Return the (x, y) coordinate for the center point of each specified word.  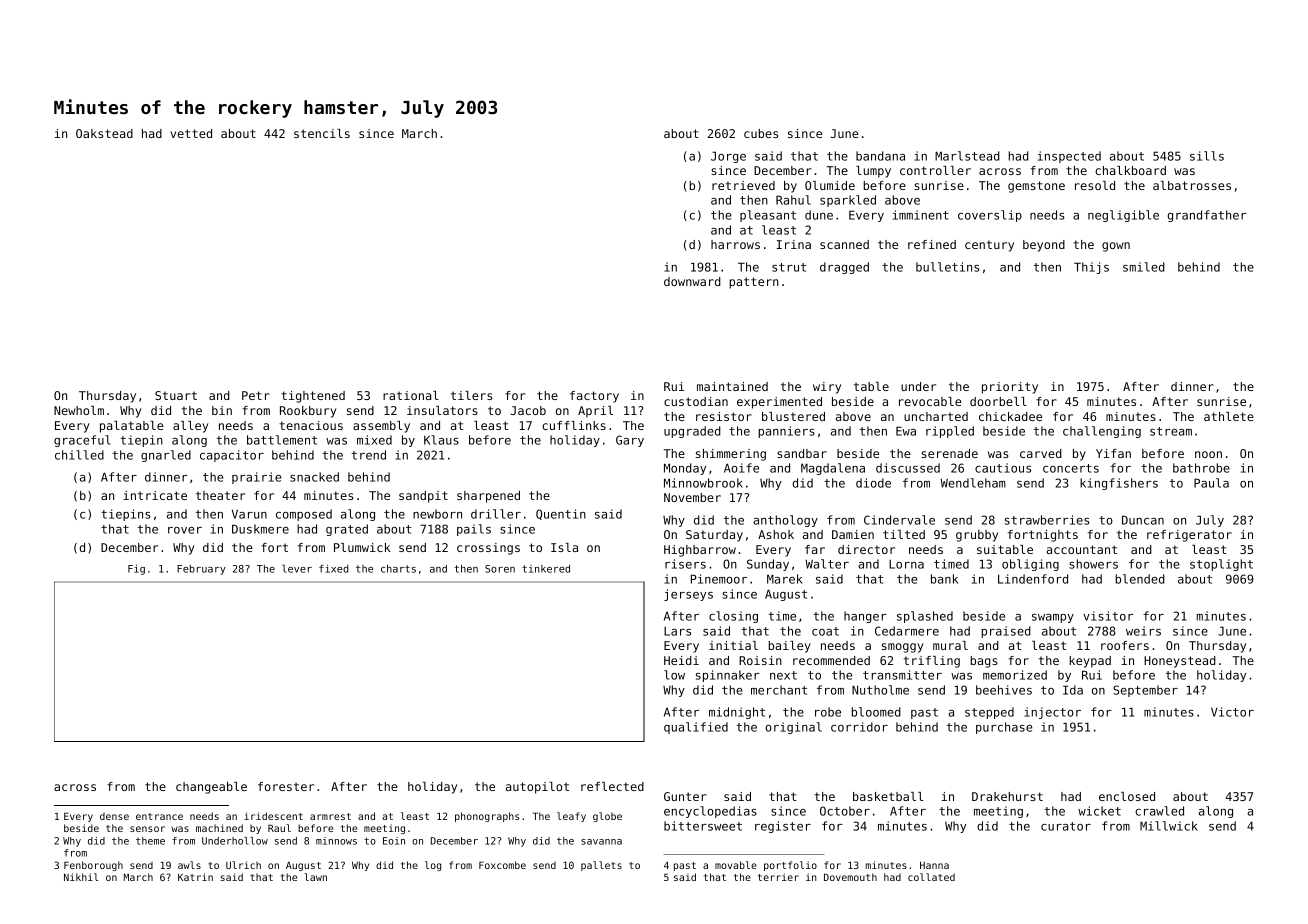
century (989, 246)
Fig (136, 569)
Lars (677, 631)
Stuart (176, 395)
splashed (925, 617)
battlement (282, 440)
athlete (1229, 416)
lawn (315, 877)
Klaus (441, 440)
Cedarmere (907, 631)
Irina (794, 244)
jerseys (688, 595)
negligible (1123, 216)
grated (347, 530)
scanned (844, 244)
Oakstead (104, 133)
